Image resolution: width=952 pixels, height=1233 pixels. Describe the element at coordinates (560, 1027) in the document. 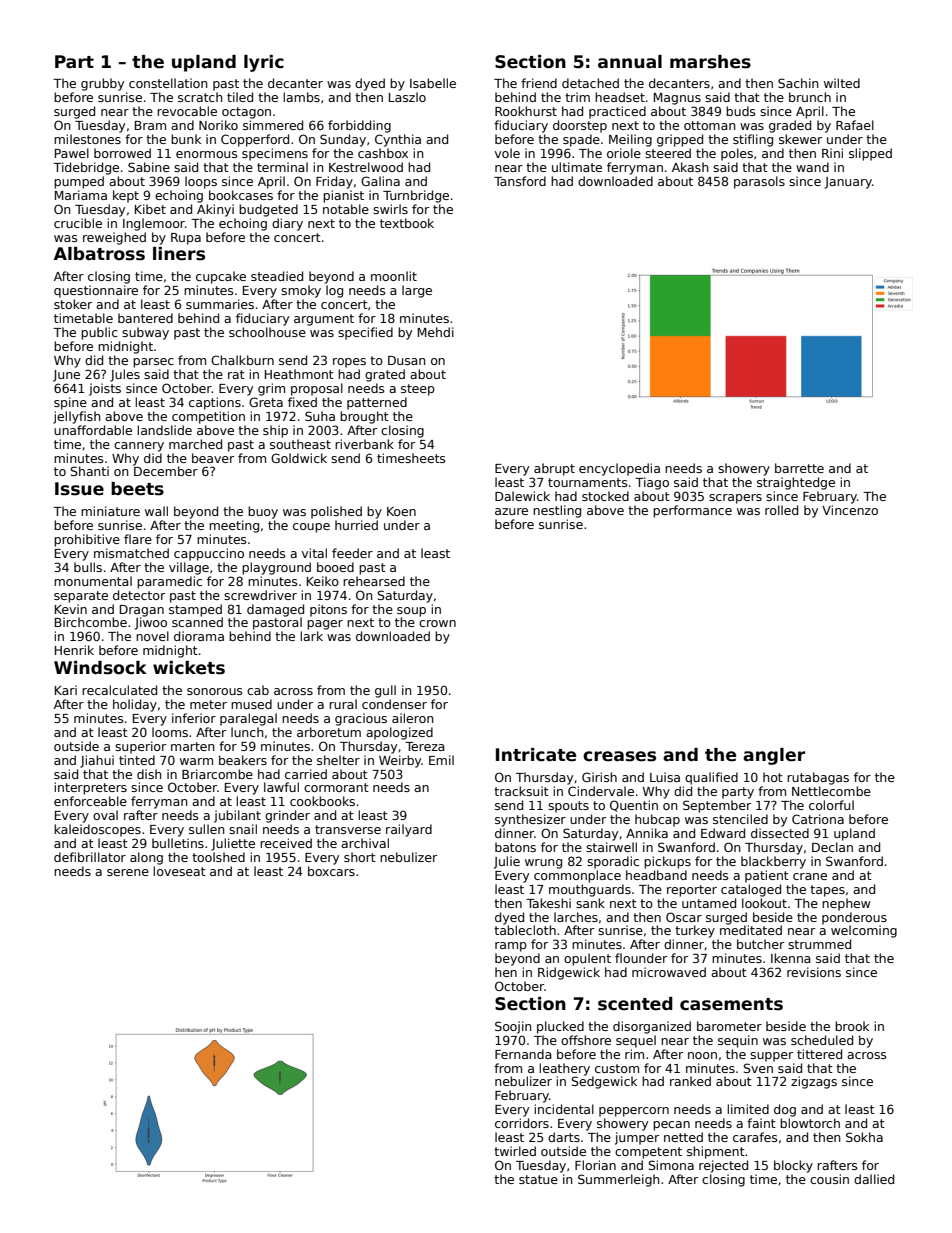

I see `plucked` at that location.
